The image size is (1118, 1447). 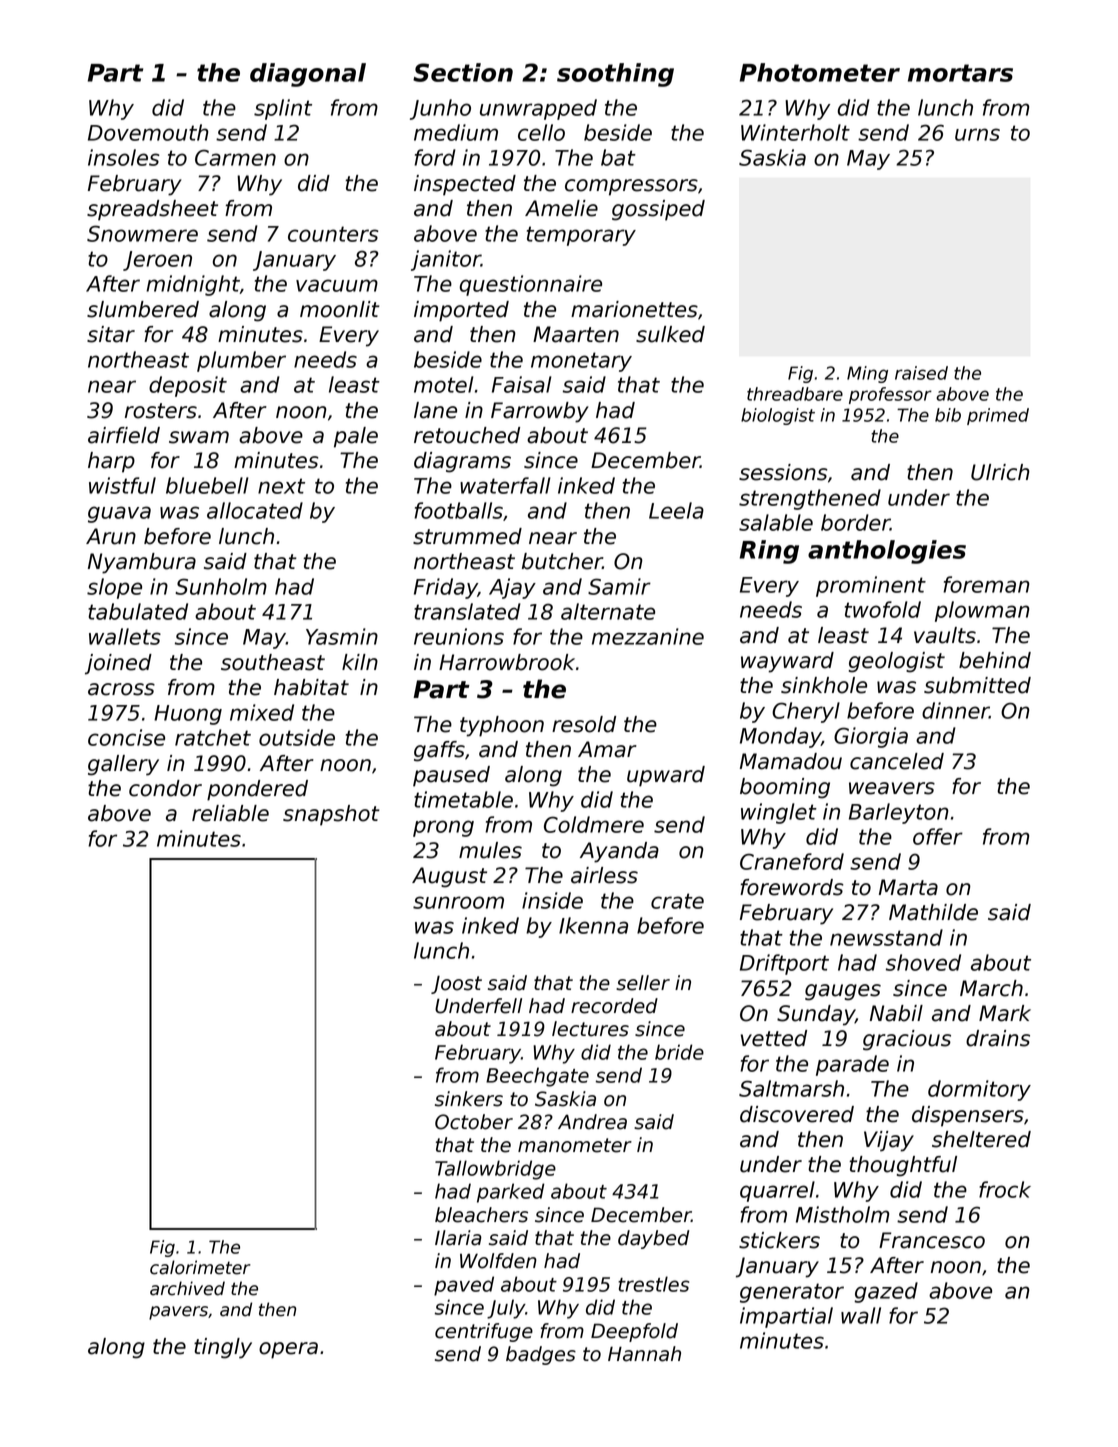 What do you see at coordinates (456, 984) in the image?
I see `Joost` at bounding box center [456, 984].
